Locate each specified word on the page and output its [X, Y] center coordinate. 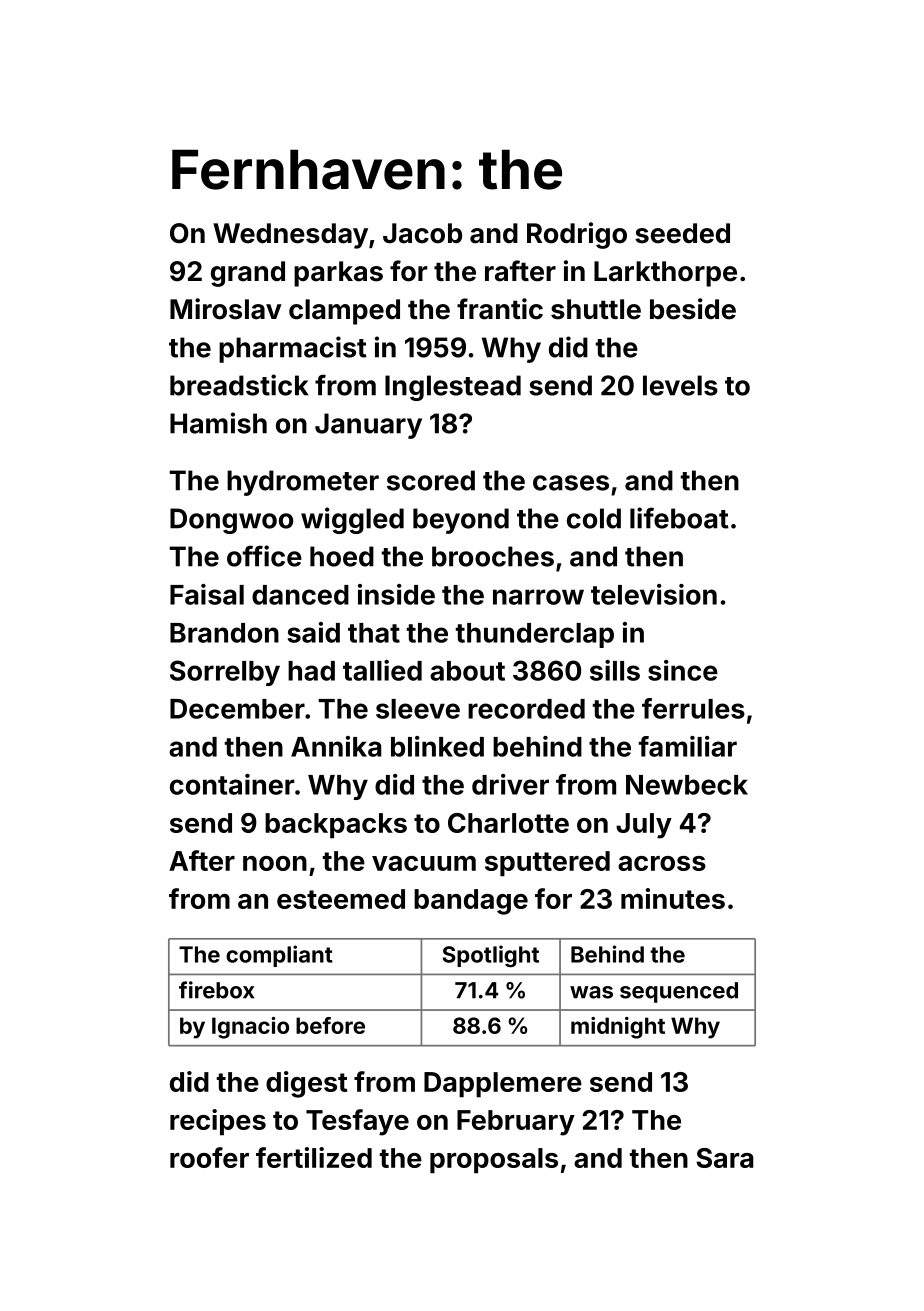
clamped [344, 312]
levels [680, 385]
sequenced [679, 992]
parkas [338, 274]
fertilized [314, 1157]
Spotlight [491, 956]
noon [275, 863]
